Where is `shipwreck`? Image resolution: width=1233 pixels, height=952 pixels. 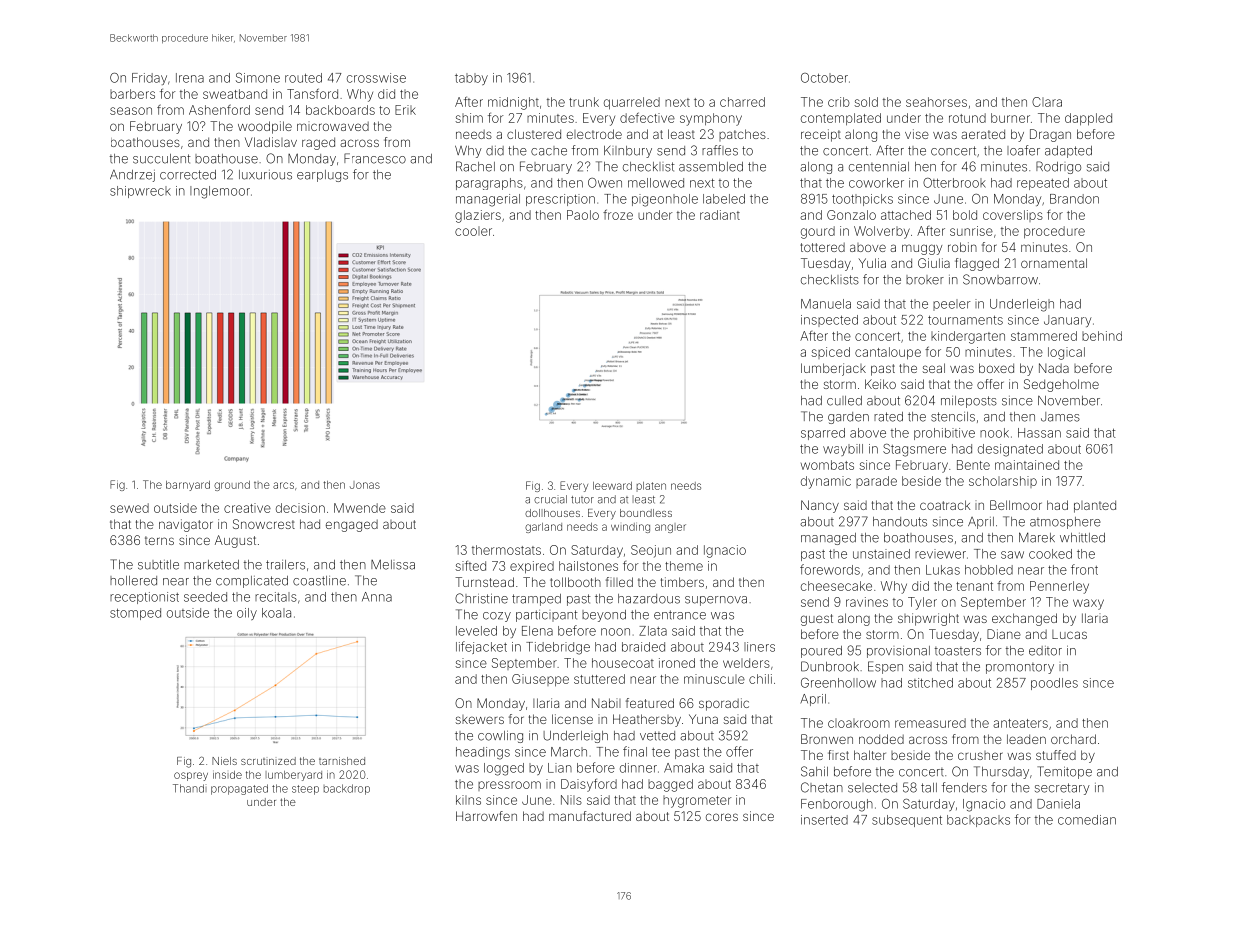
shipwreck is located at coordinates (140, 192).
